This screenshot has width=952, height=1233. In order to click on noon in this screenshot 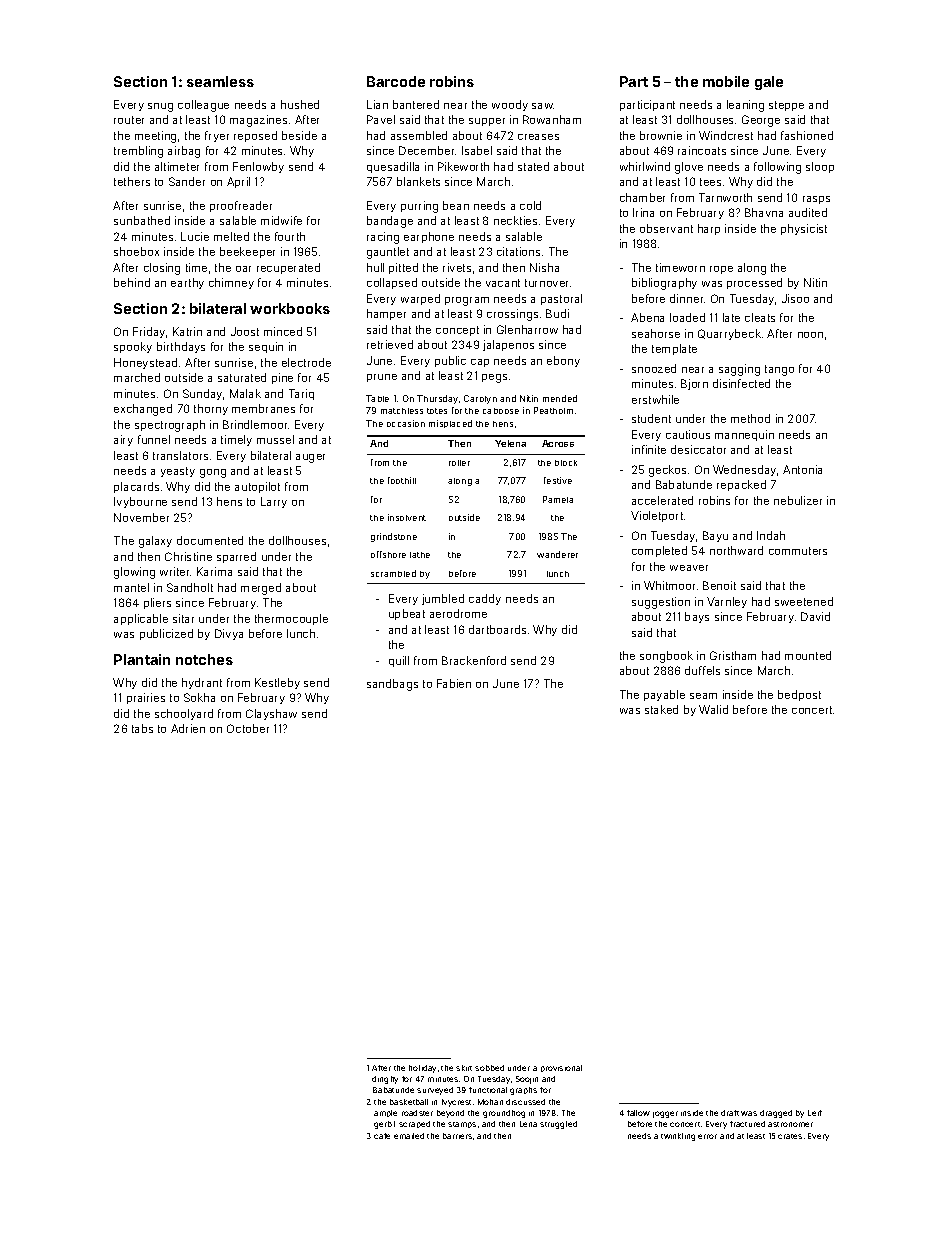, I will do `click(810, 335)`.
